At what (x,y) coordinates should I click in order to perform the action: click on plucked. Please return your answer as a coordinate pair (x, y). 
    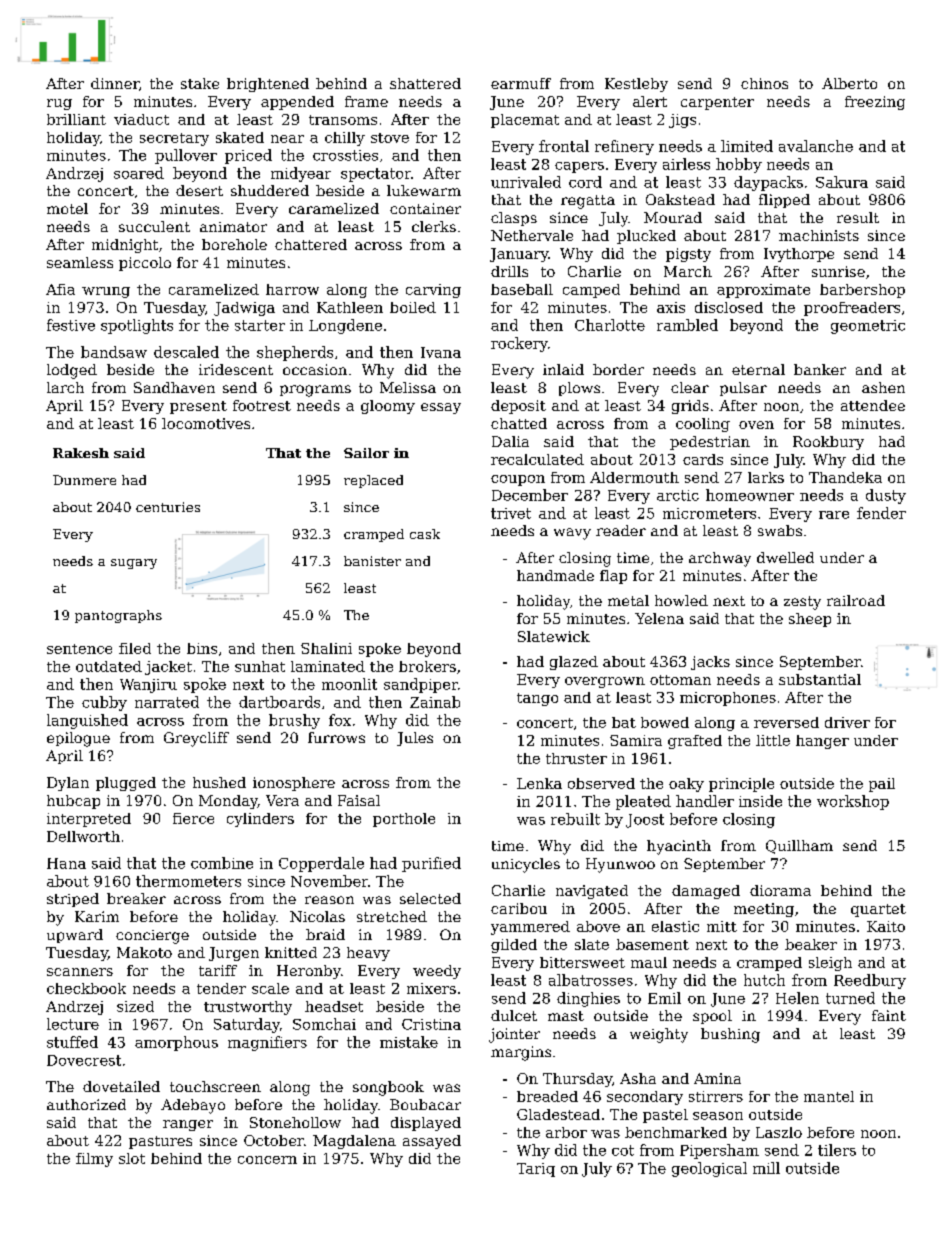
    Looking at the image, I should click on (646, 237).
